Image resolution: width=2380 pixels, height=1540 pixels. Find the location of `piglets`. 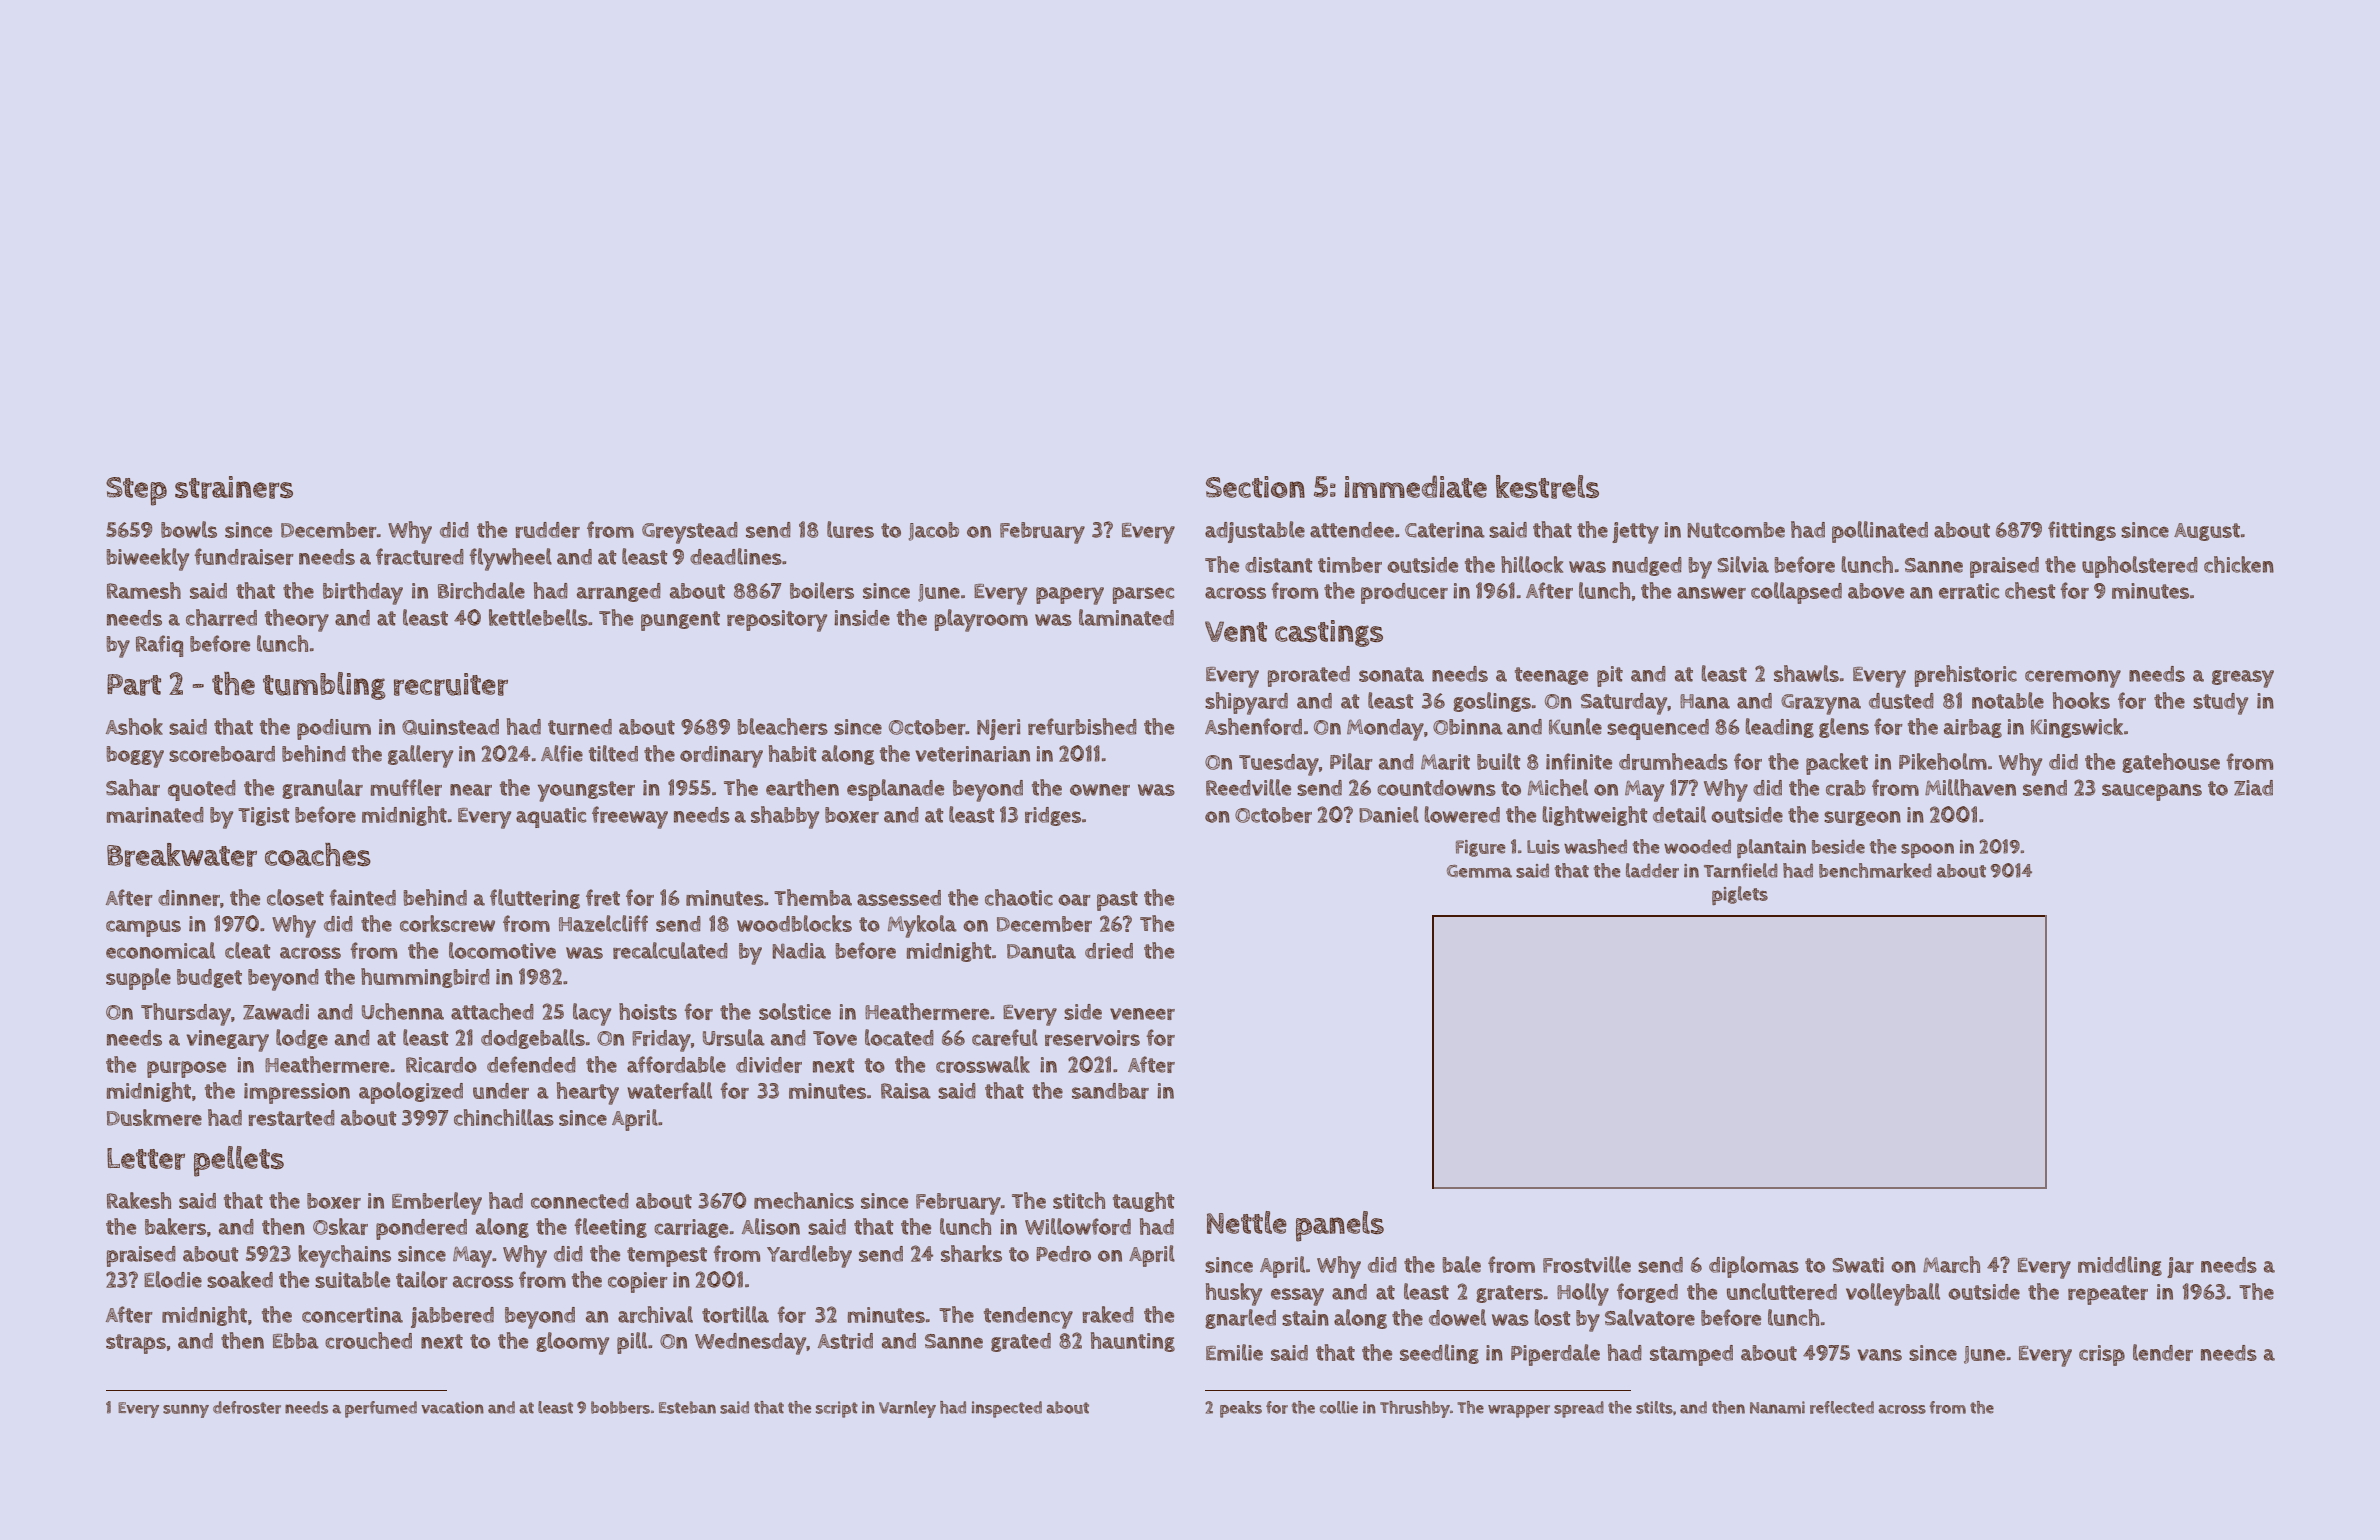

piglets is located at coordinates (1740, 895).
